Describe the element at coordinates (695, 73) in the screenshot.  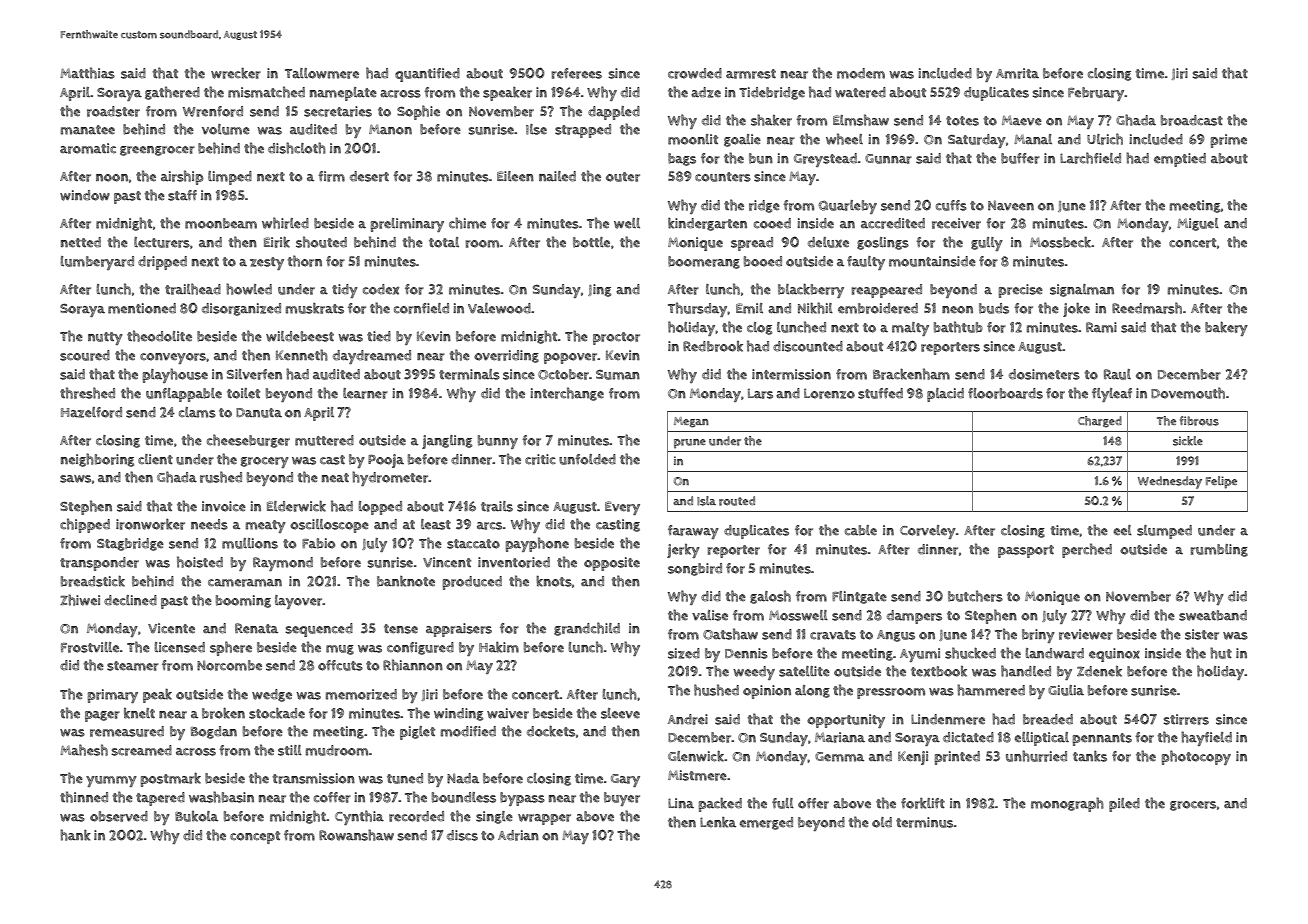
I see `crowded` at that location.
